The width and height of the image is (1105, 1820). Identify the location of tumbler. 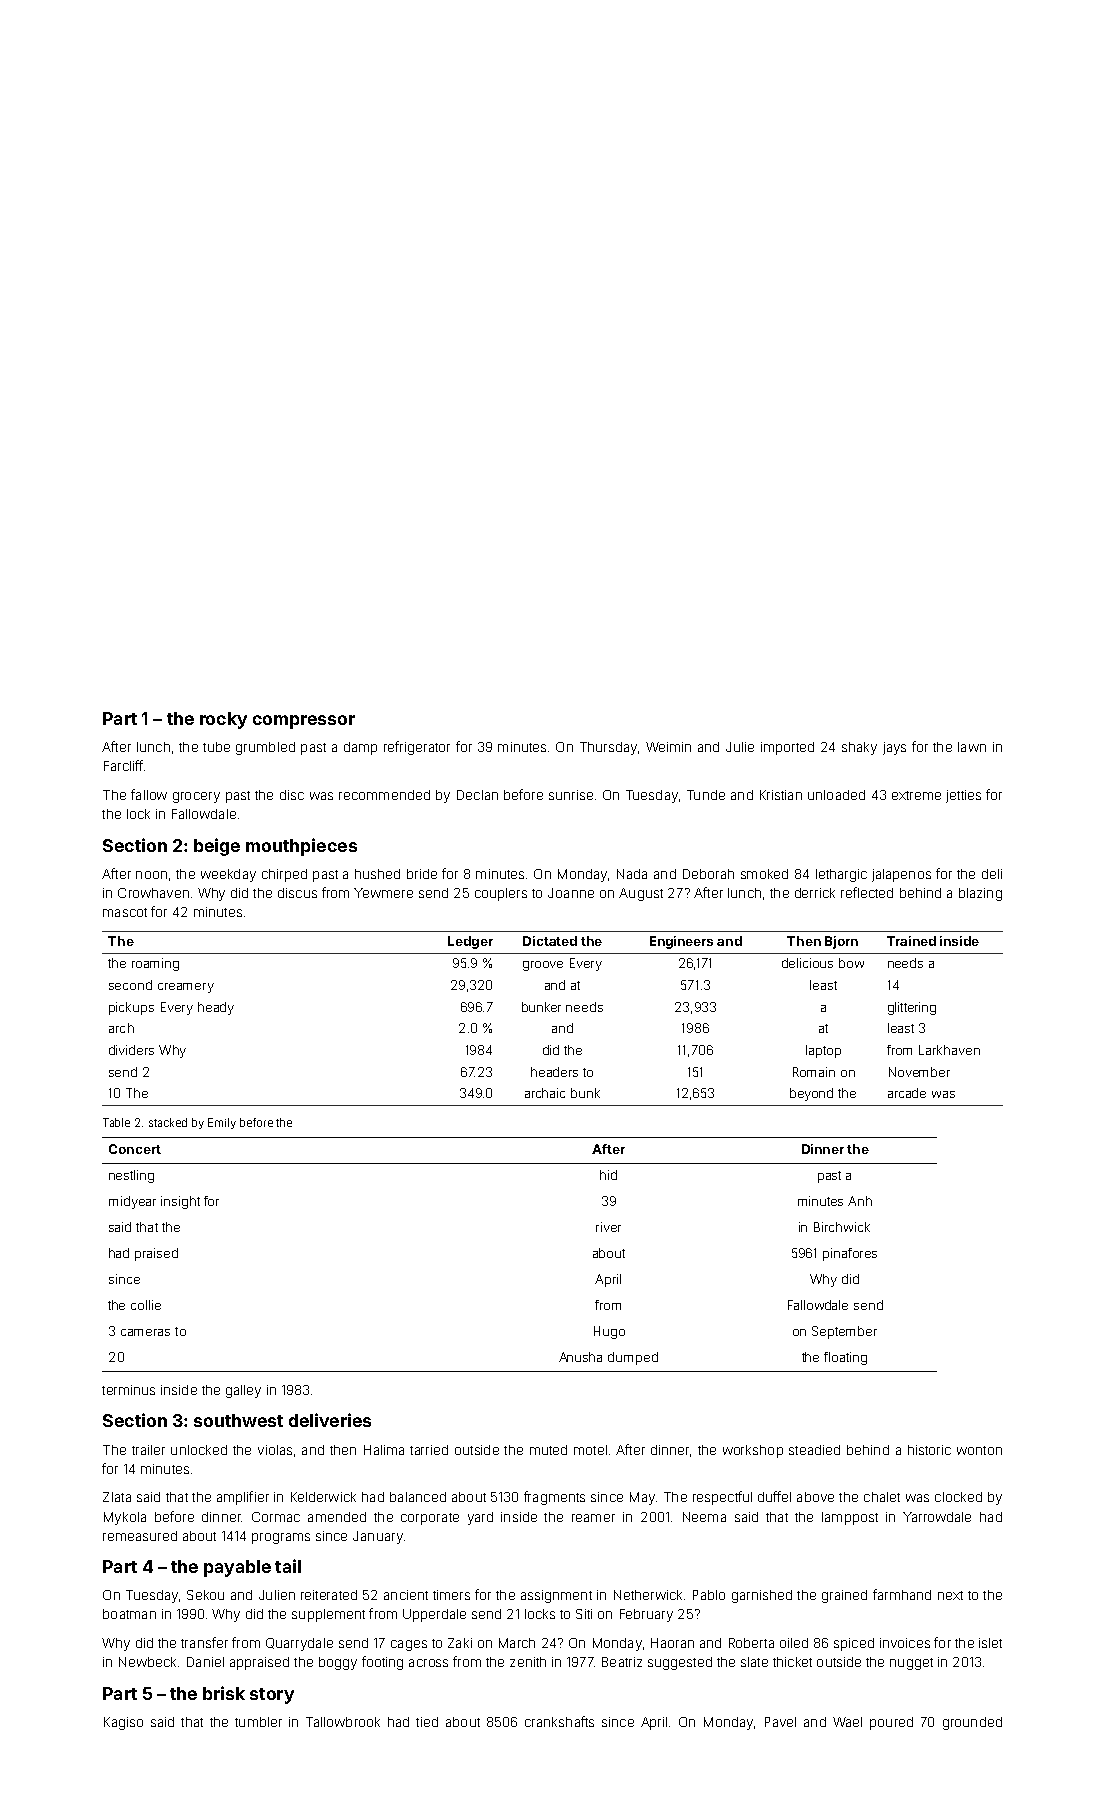
(258, 1722).
